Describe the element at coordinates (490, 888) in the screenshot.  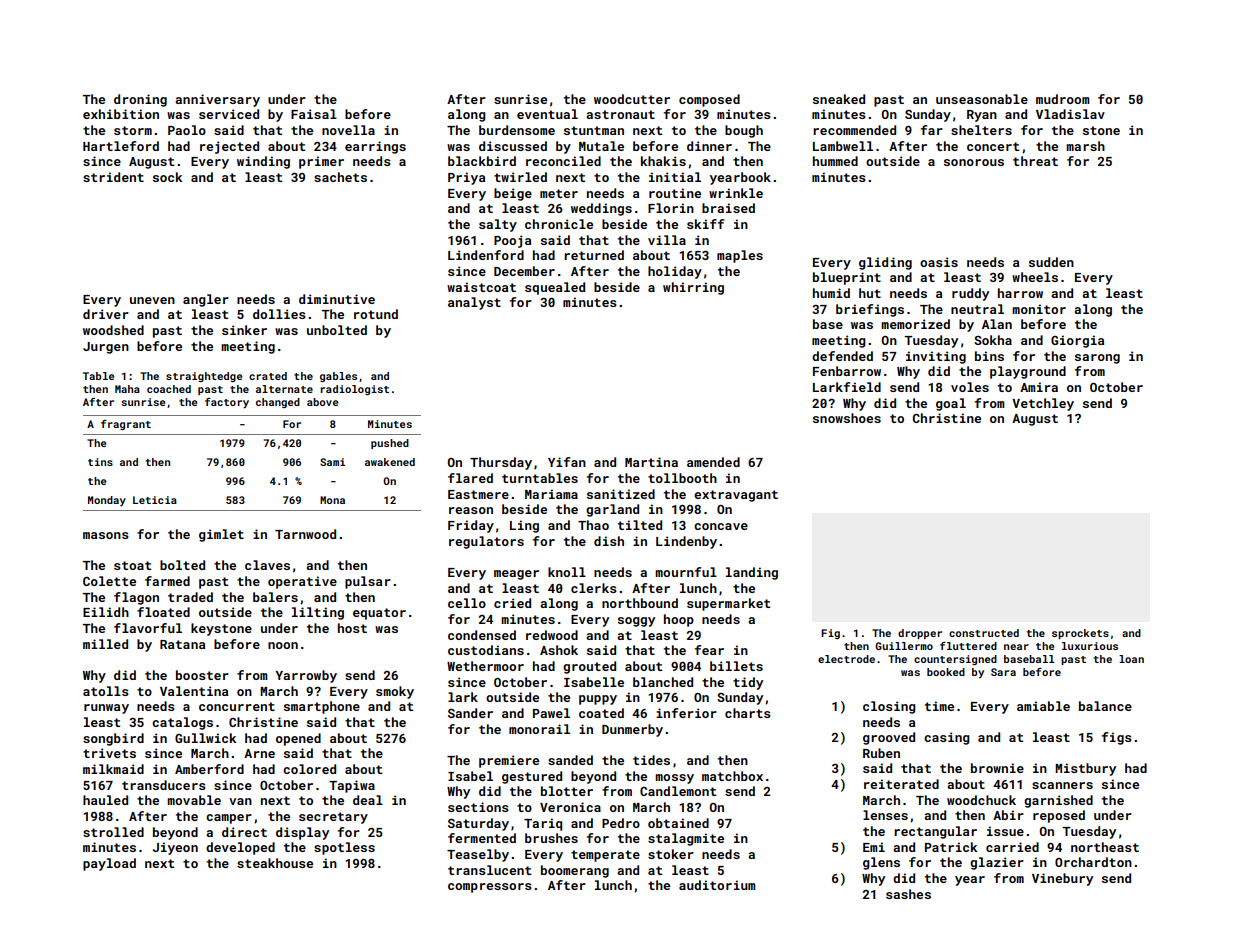
I see `compressors` at that location.
